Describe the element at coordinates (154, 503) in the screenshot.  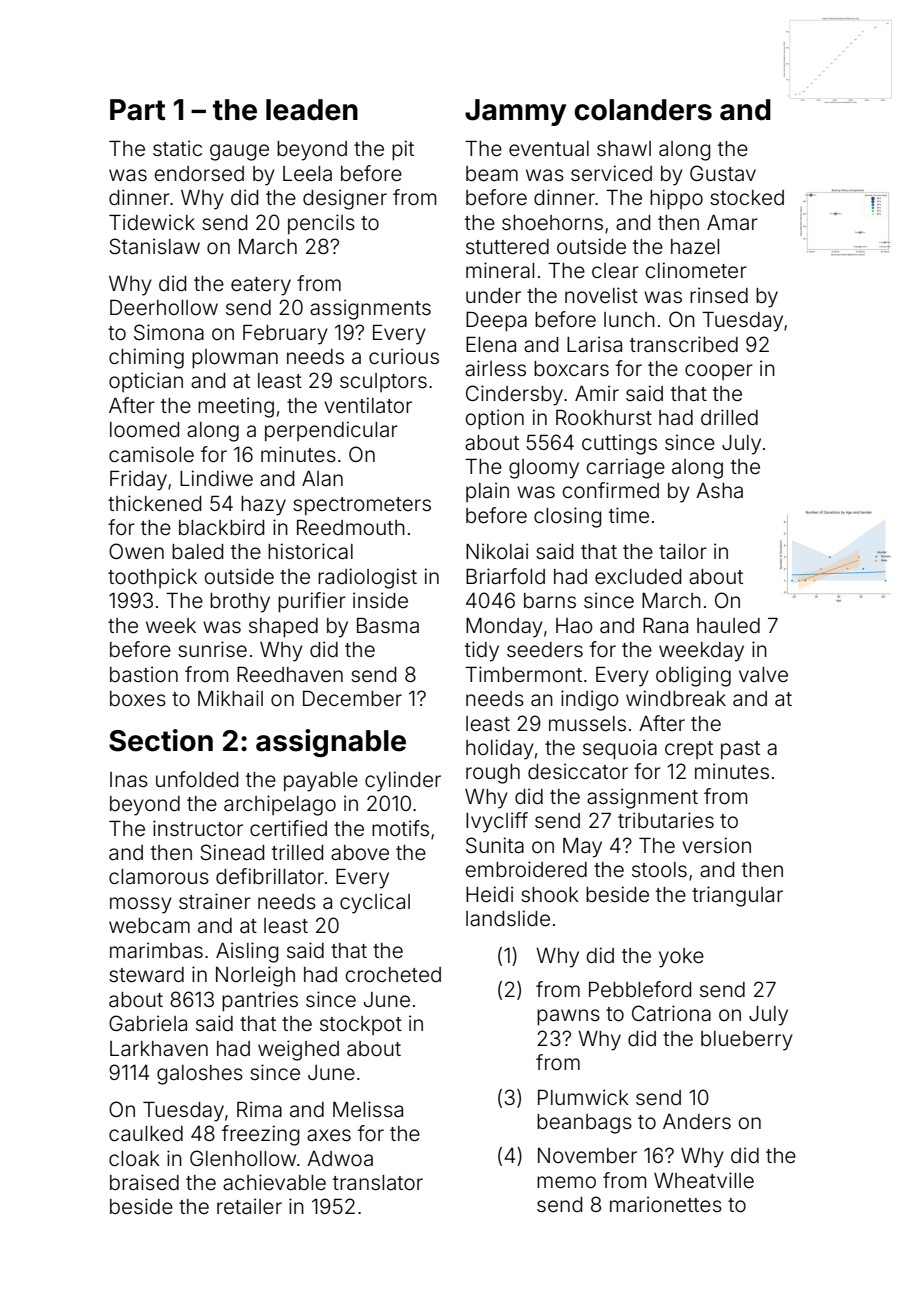
I see `thickened` at that location.
